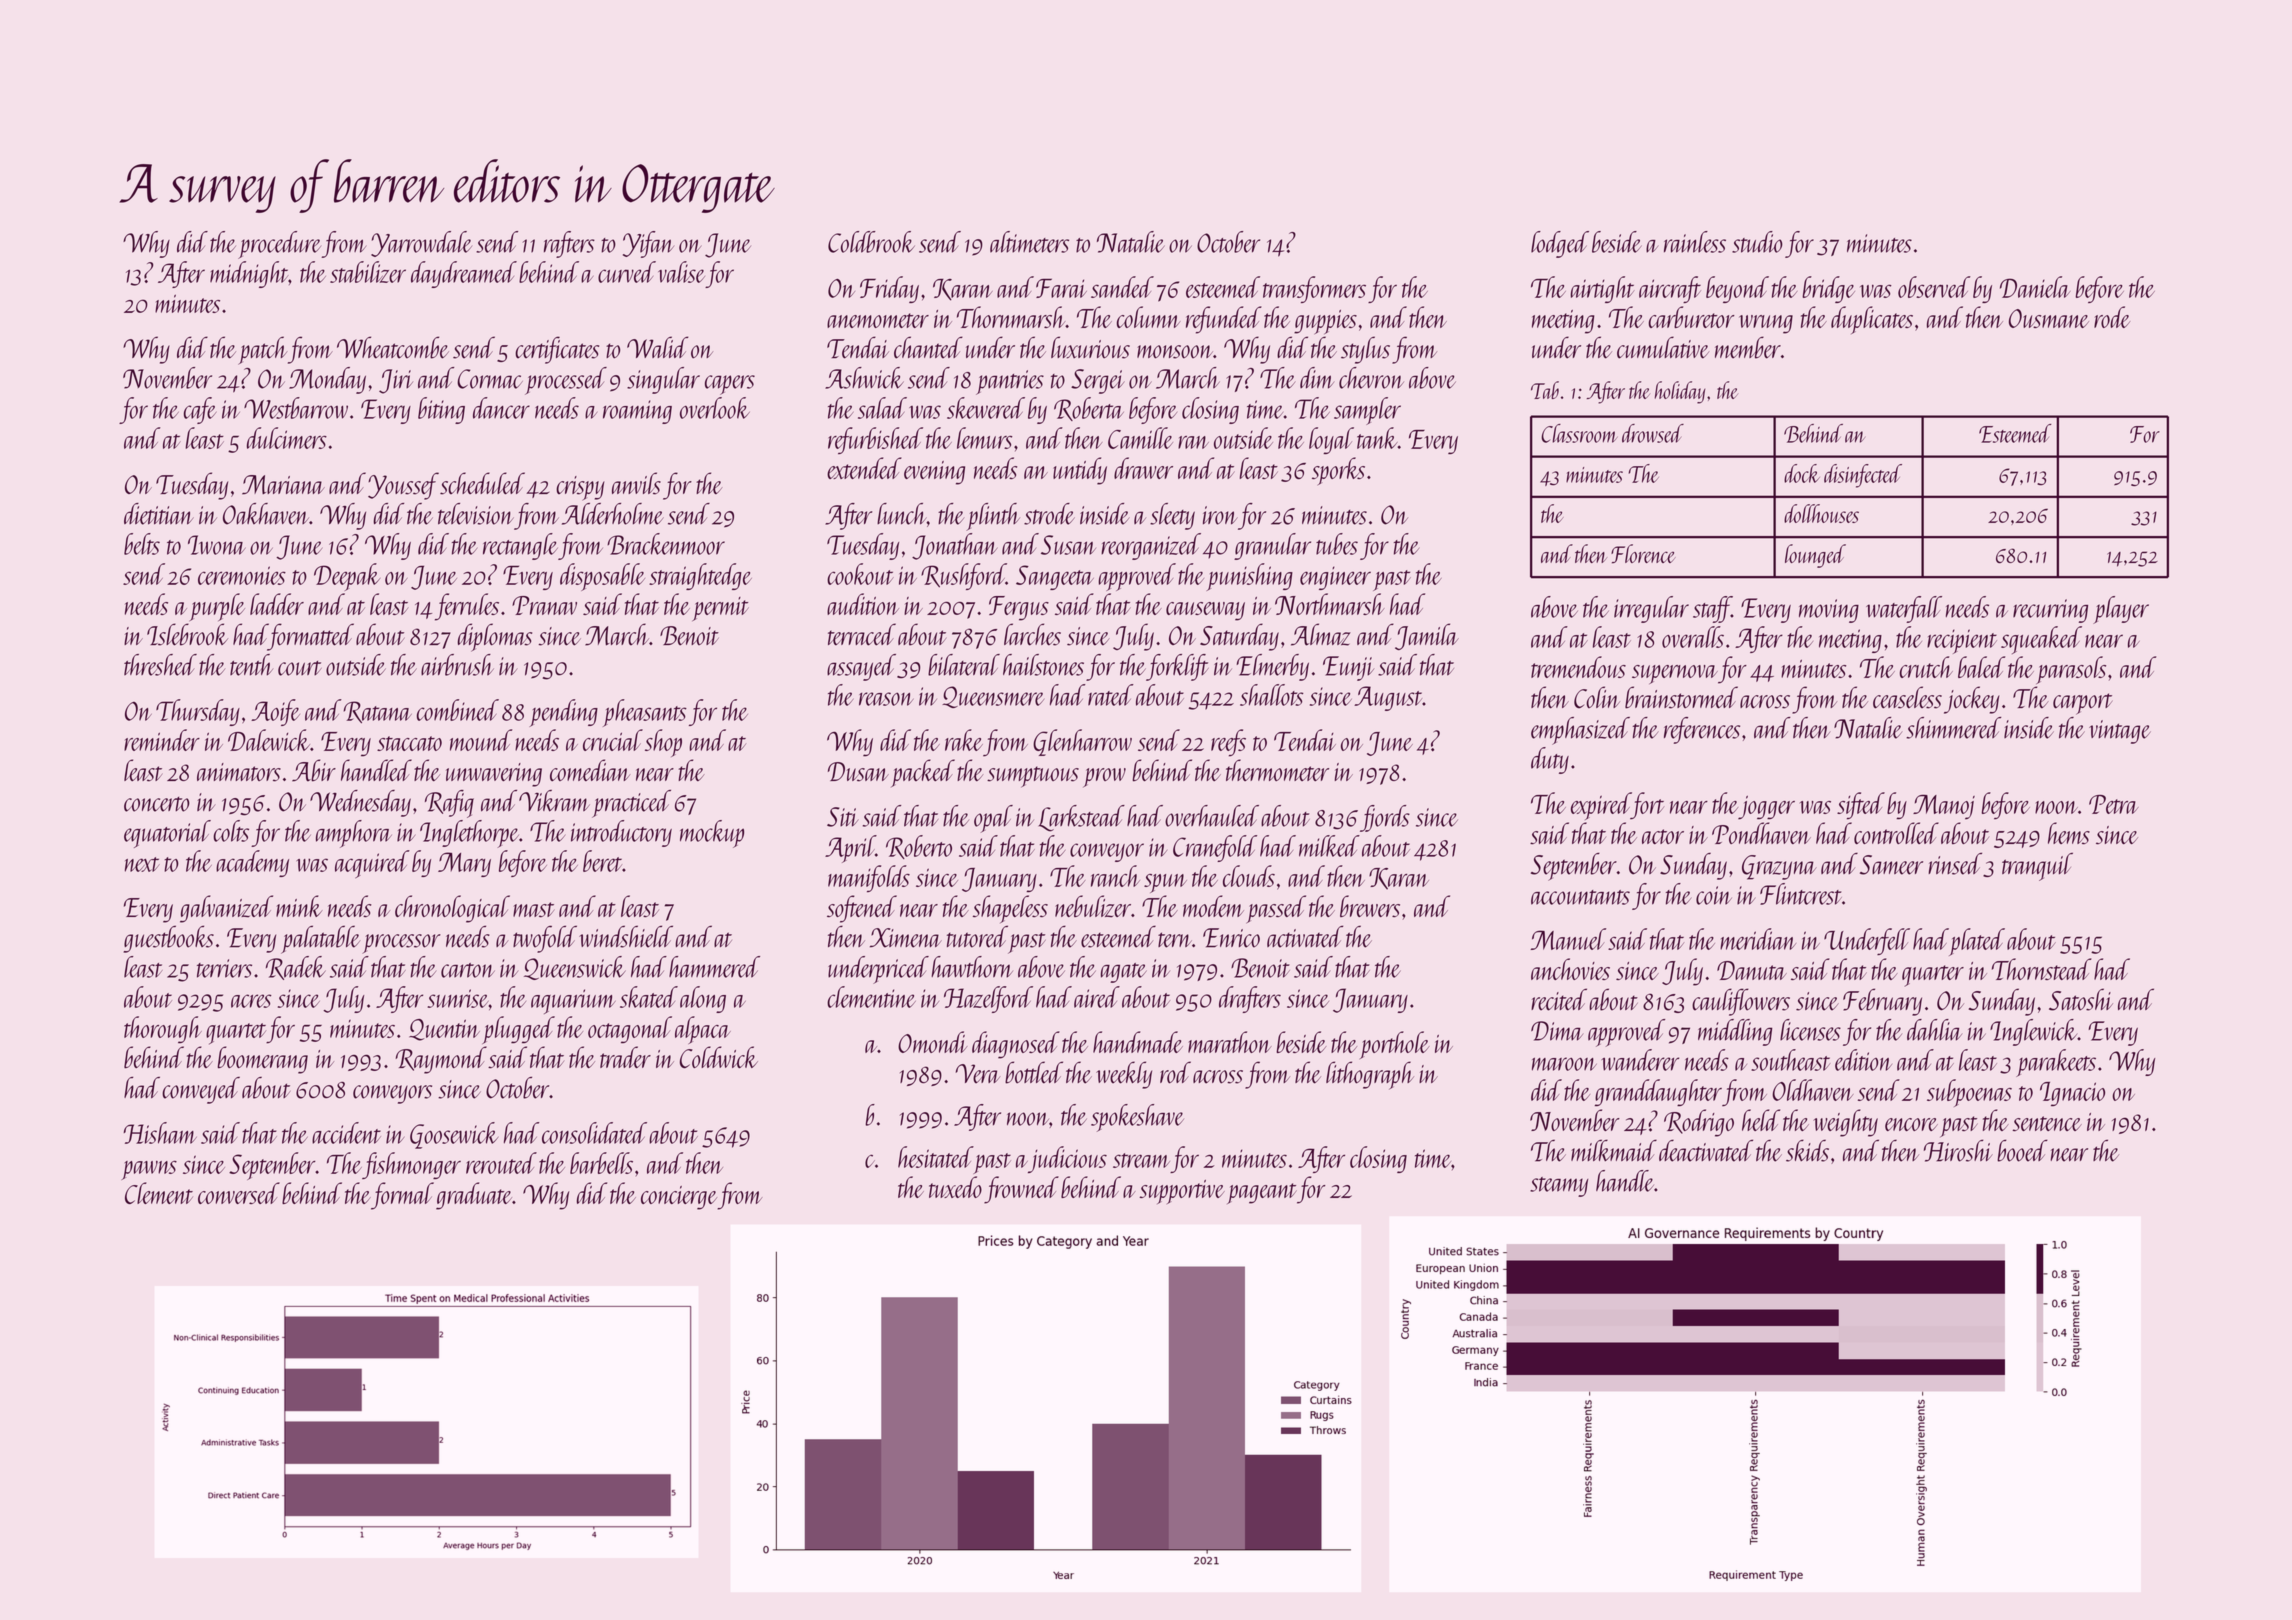 This page has height=1620, width=2292. Describe the element at coordinates (858, 772) in the page. I see `Dusan` at that location.
